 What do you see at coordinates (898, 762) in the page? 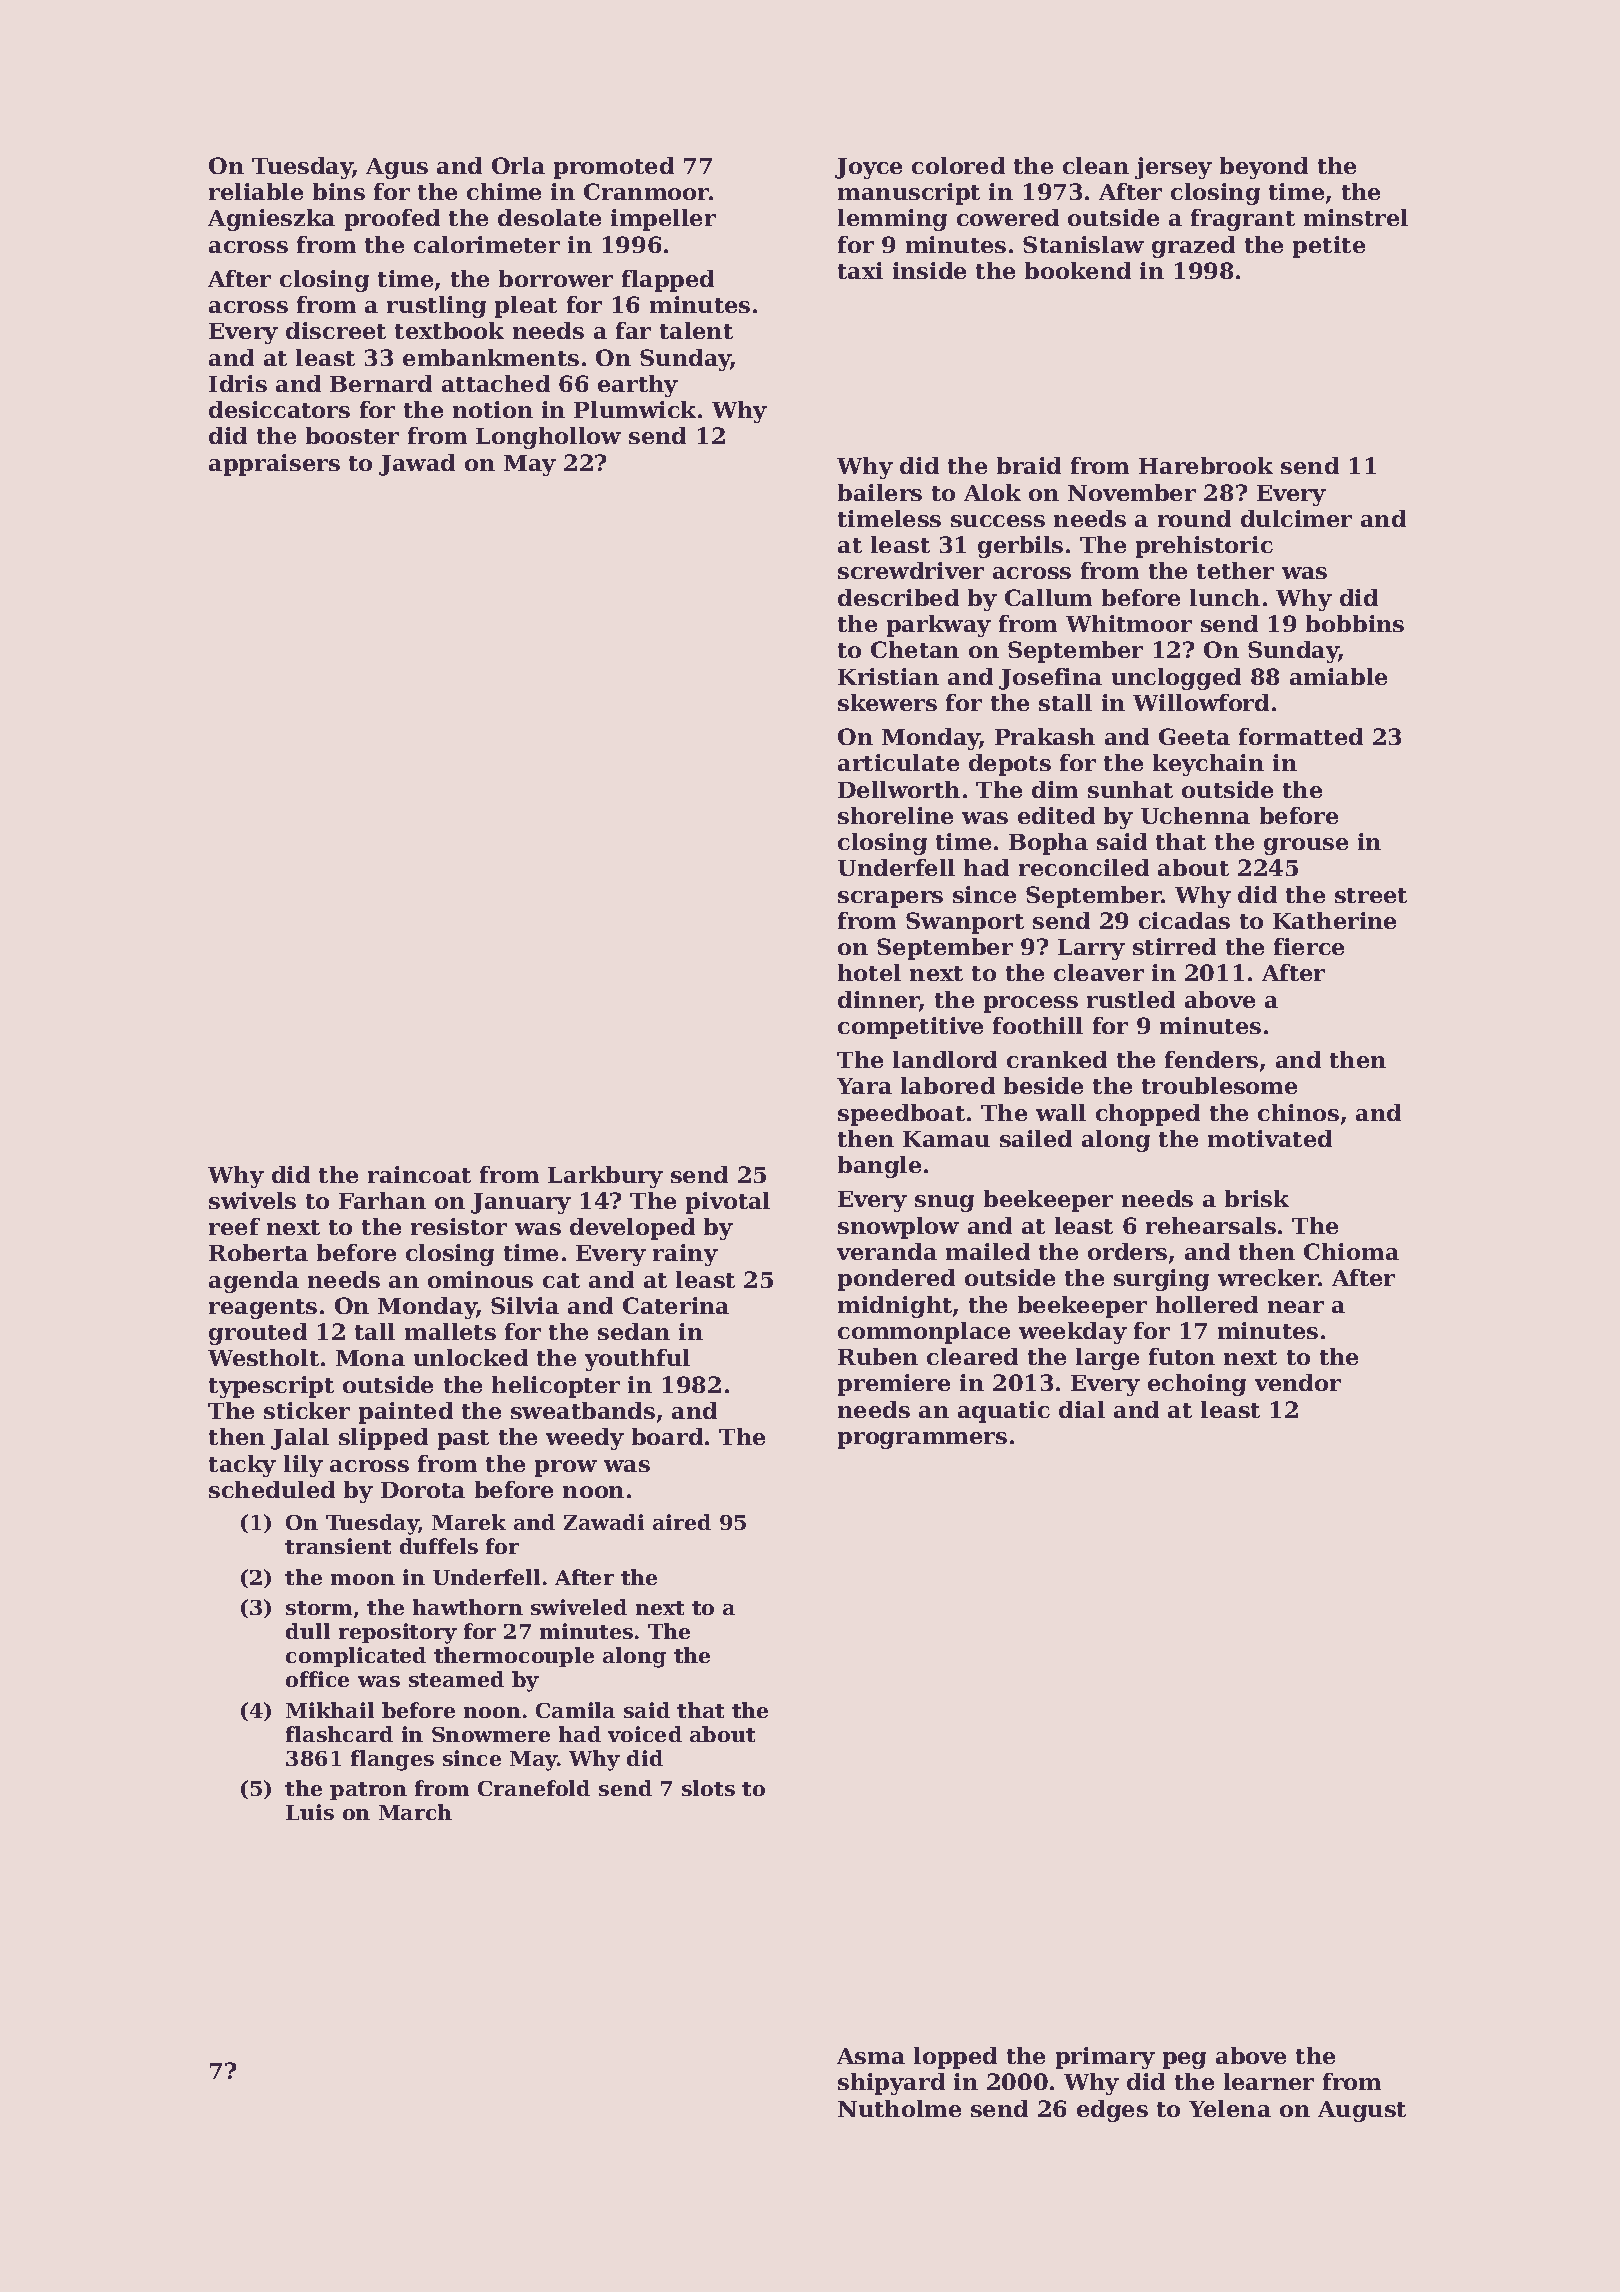
I see `articulate` at bounding box center [898, 762].
